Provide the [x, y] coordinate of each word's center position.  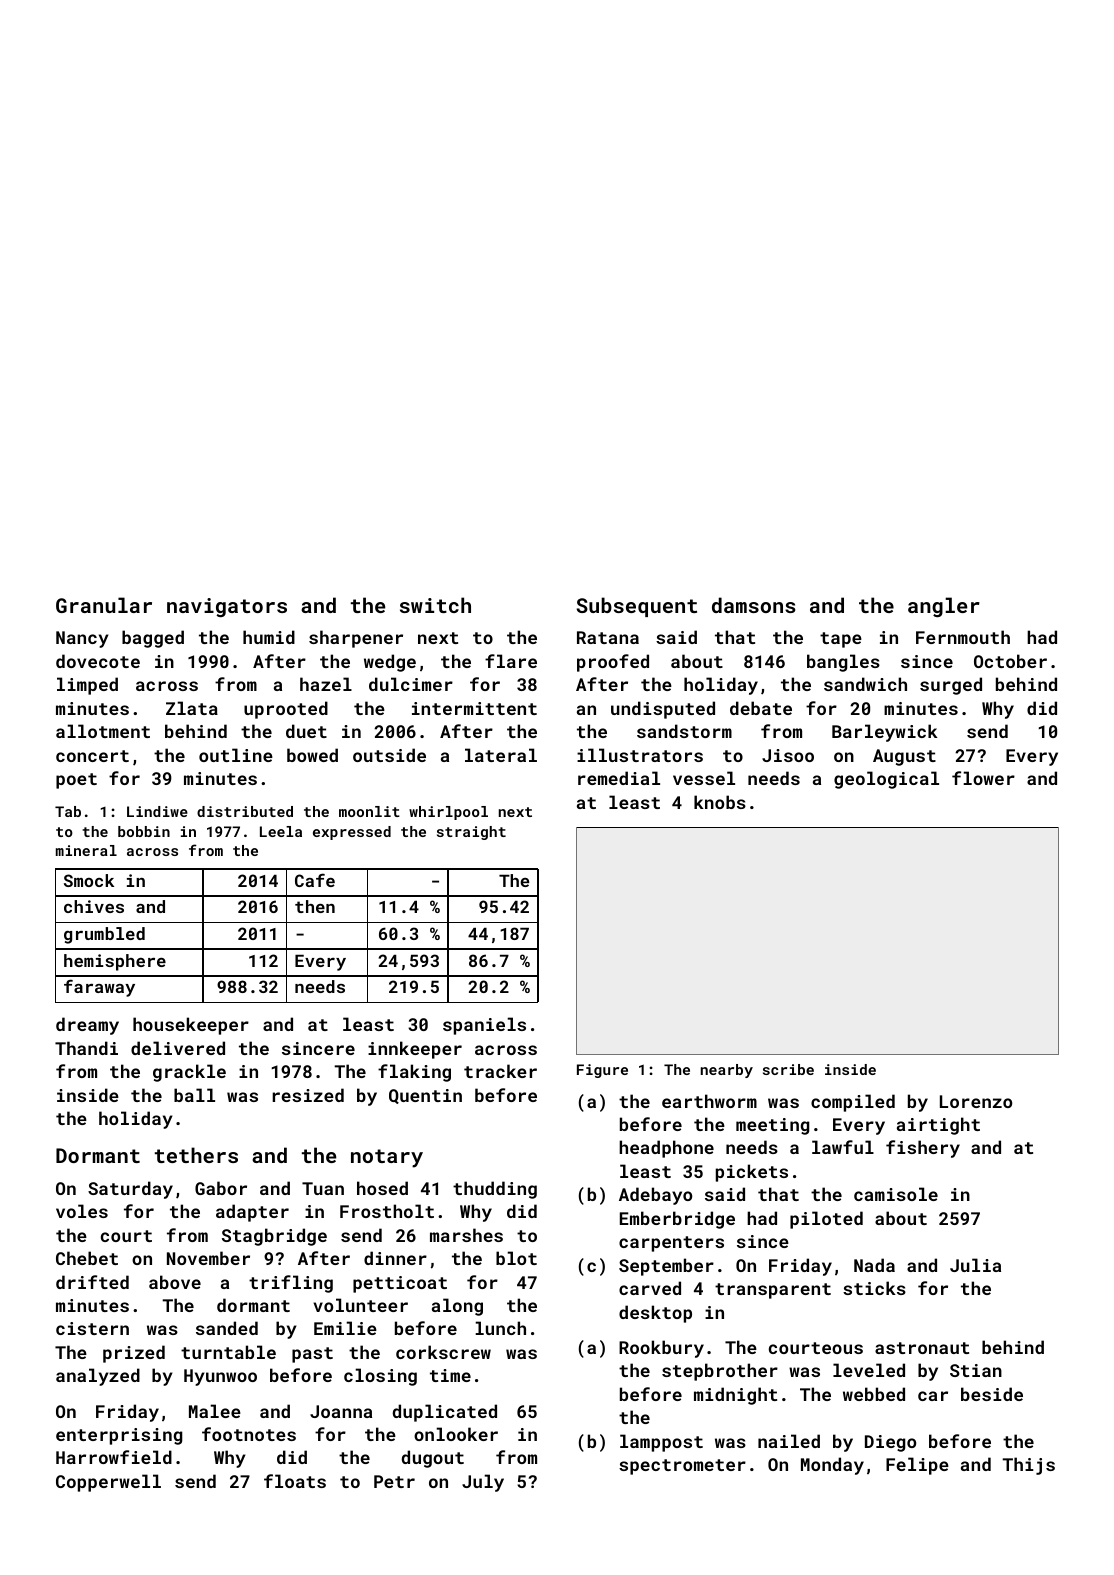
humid [269, 637]
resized [308, 1095]
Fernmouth [963, 637]
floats [295, 1481]
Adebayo [655, 1196]
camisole [896, 1194]
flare [511, 661]
